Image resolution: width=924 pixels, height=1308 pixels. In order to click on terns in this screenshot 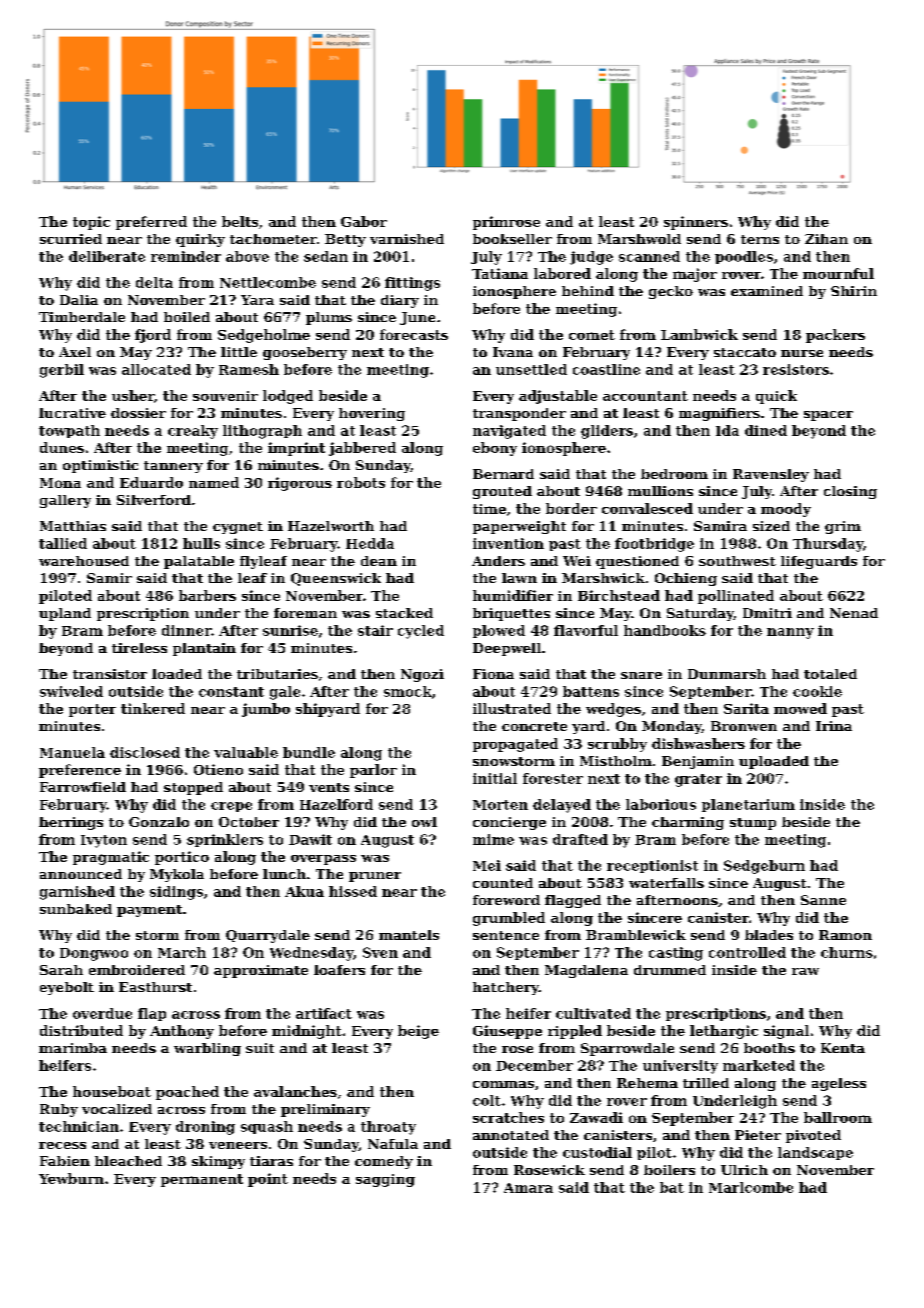, I will do `click(760, 239)`.
